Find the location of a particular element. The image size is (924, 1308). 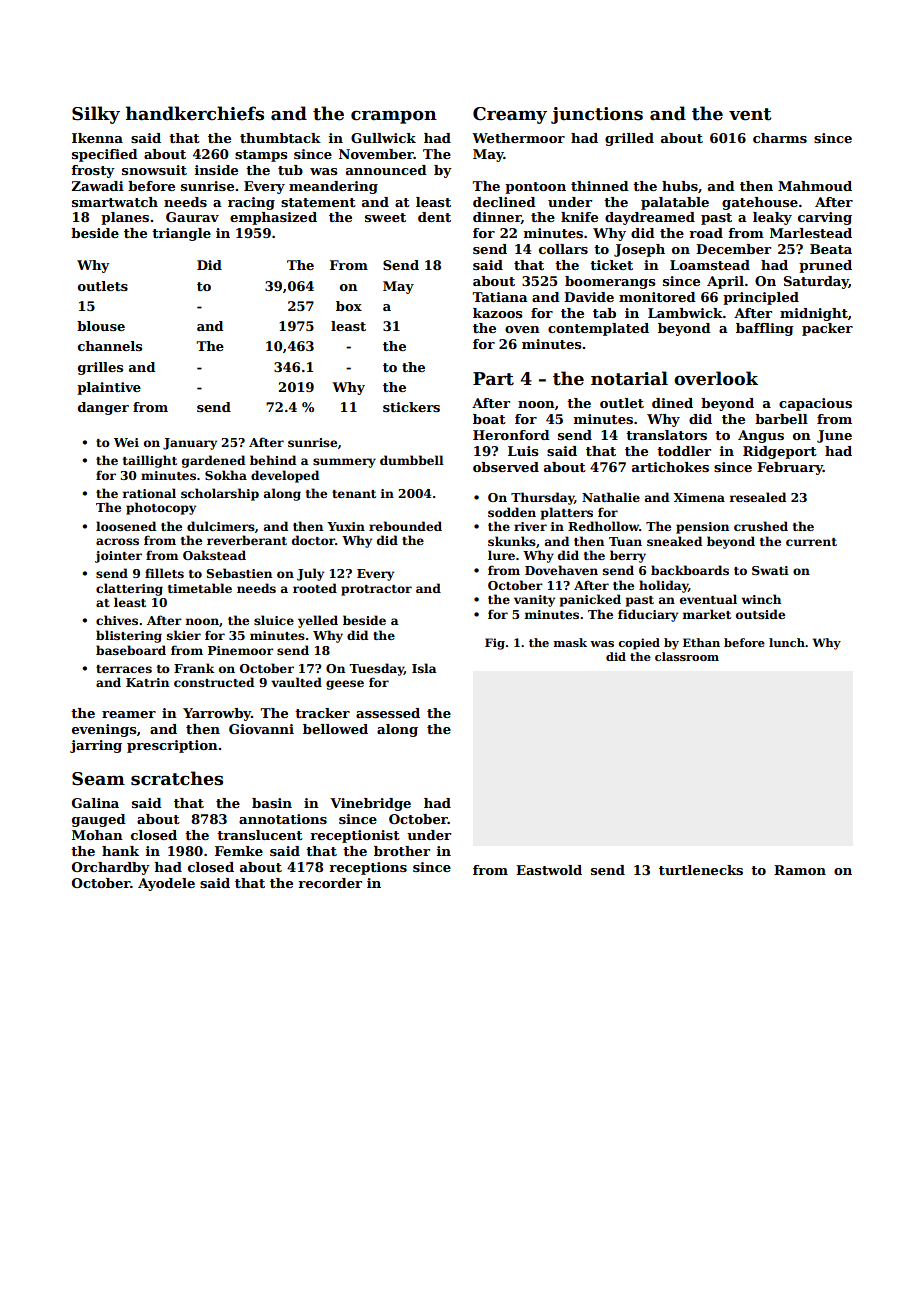

Eastwold is located at coordinates (549, 870).
